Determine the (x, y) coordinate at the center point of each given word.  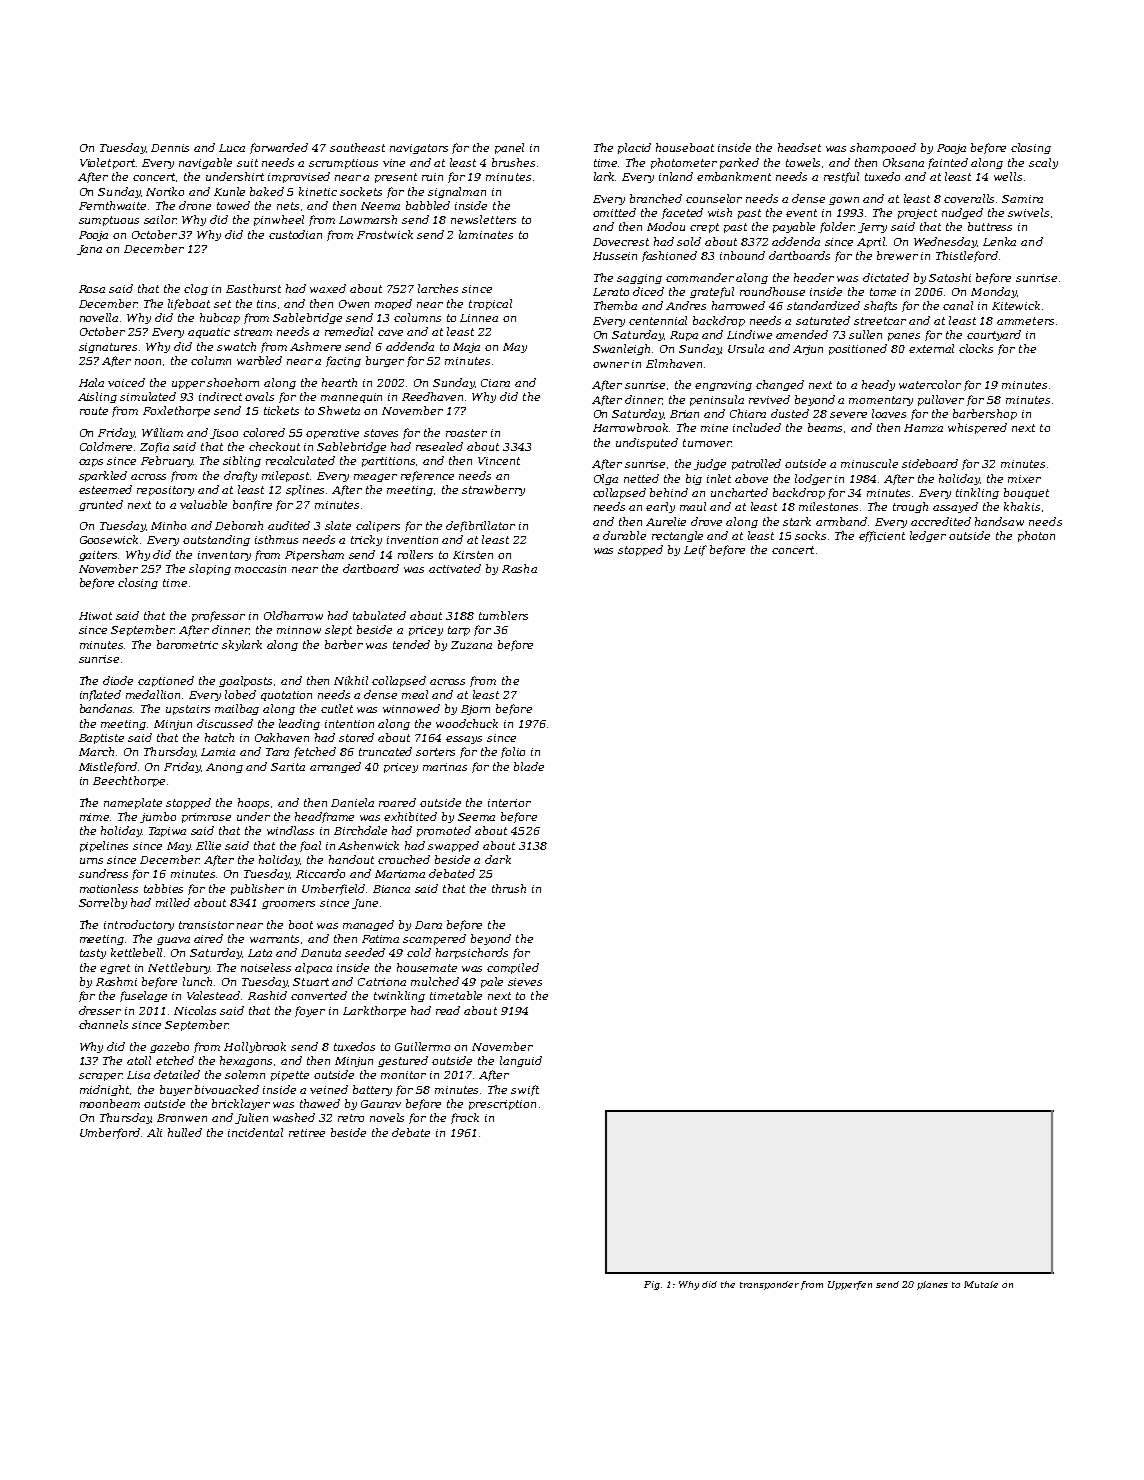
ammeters (1025, 321)
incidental (255, 1132)
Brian (684, 414)
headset (799, 147)
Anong (224, 768)
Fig (652, 1285)
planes (932, 1285)
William (162, 432)
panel (509, 148)
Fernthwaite (112, 205)
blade (529, 766)
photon (1036, 536)
